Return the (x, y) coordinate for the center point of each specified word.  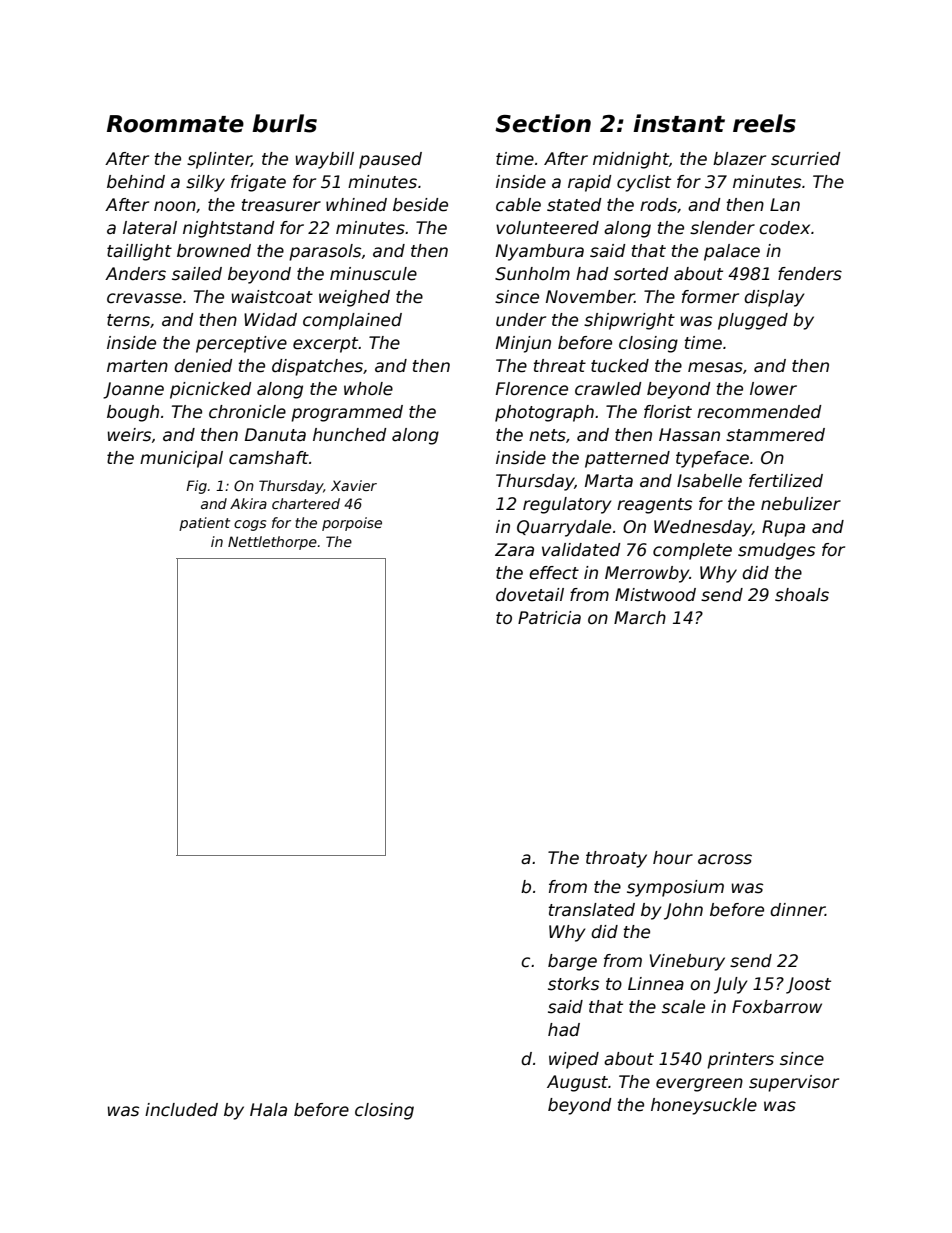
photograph (544, 413)
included (181, 1110)
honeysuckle (704, 1106)
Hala (268, 1109)
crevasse (144, 298)
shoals (802, 595)
